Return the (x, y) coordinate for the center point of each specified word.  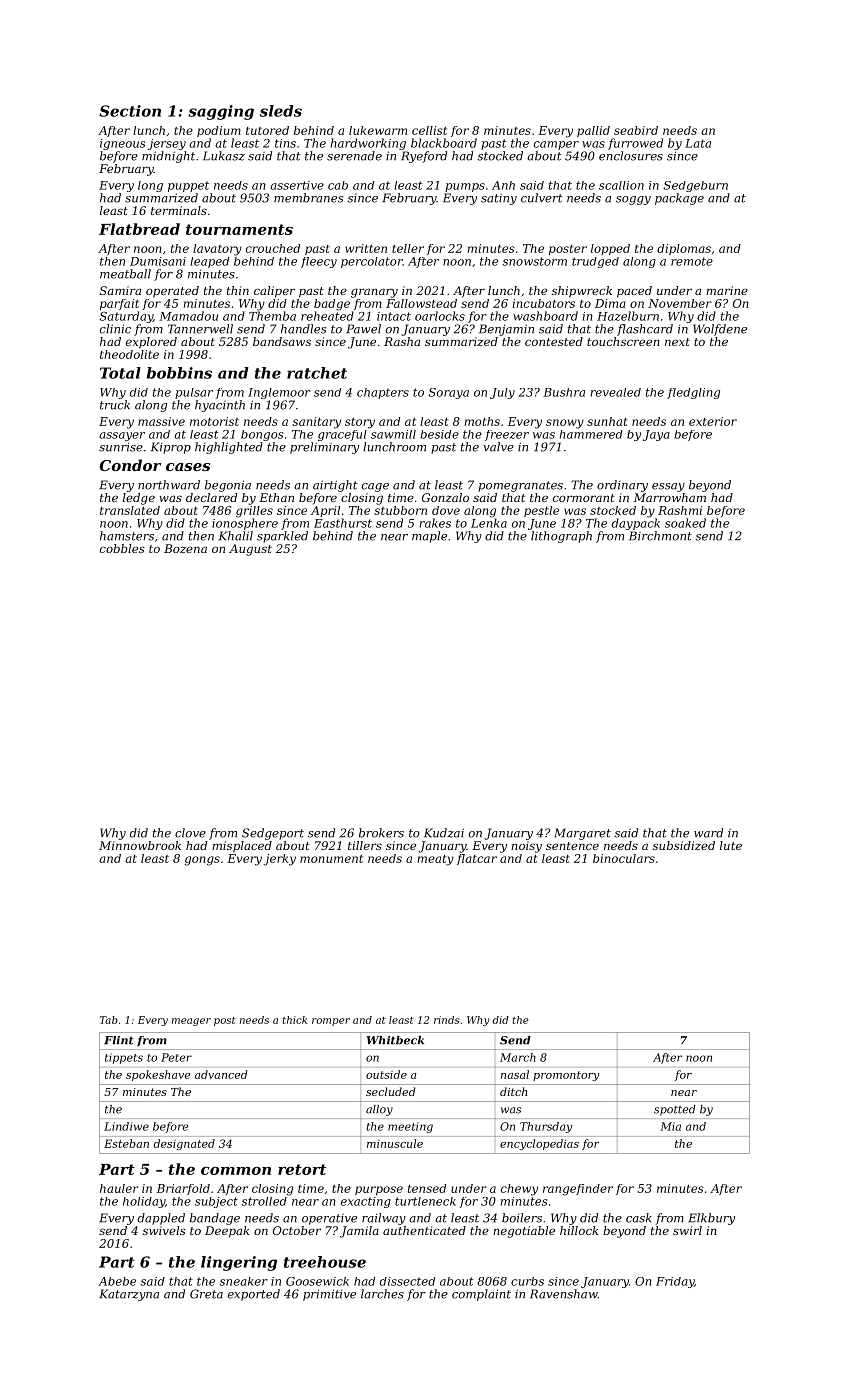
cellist (429, 130)
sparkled (282, 537)
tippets (124, 1058)
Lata (698, 143)
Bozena (185, 548)
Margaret (582, 834)
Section (130, 111)
